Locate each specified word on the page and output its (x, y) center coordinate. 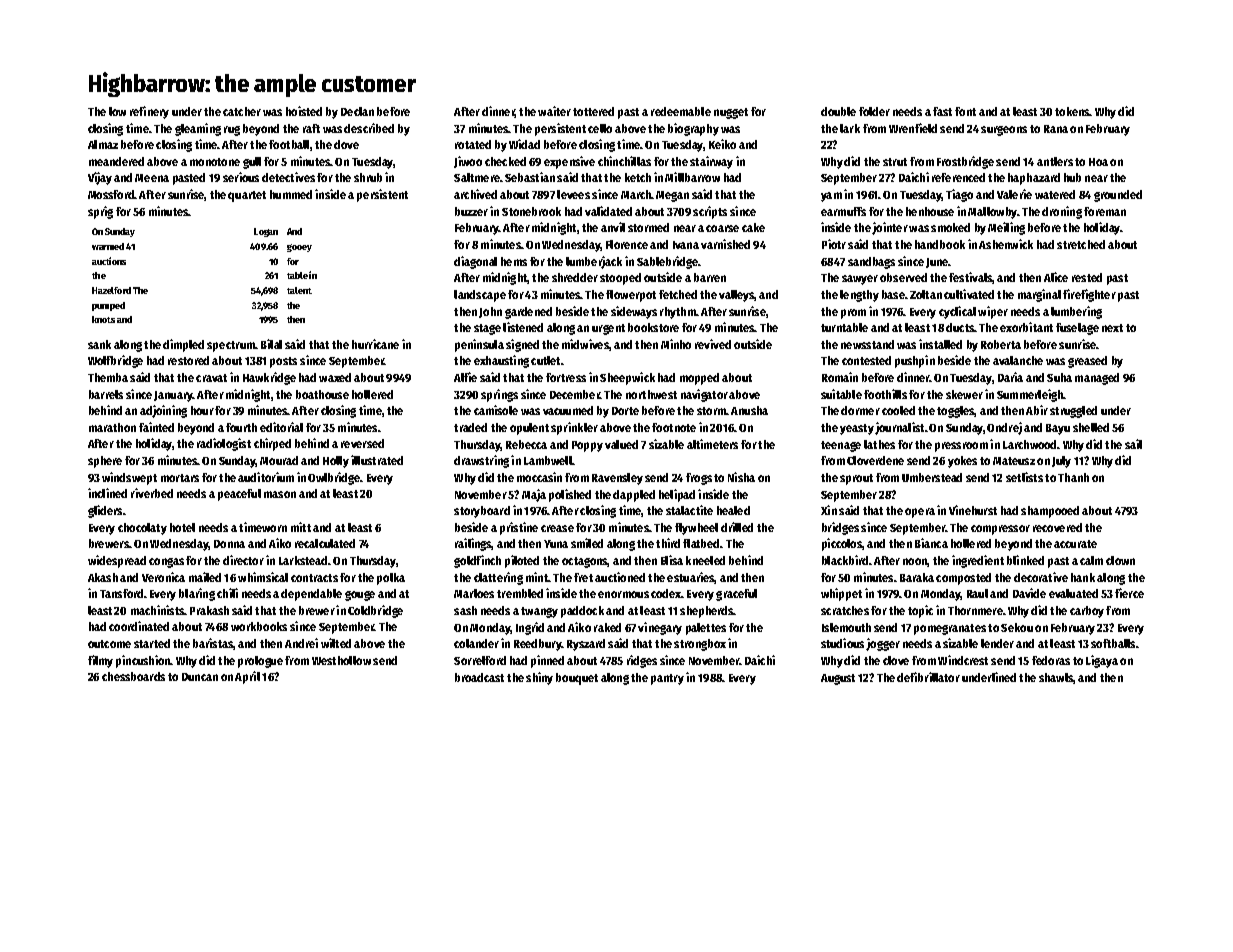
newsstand (867, 344)
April (247, 677)
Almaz (103, 144)
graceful (736, 595)
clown (1120, 560)
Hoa (1098, 162)
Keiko (722, 144)
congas (166, 563)
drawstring (481, 461)
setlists (1024, 477)
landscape (480, 296)
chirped (272, 444)
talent (299, 290)
